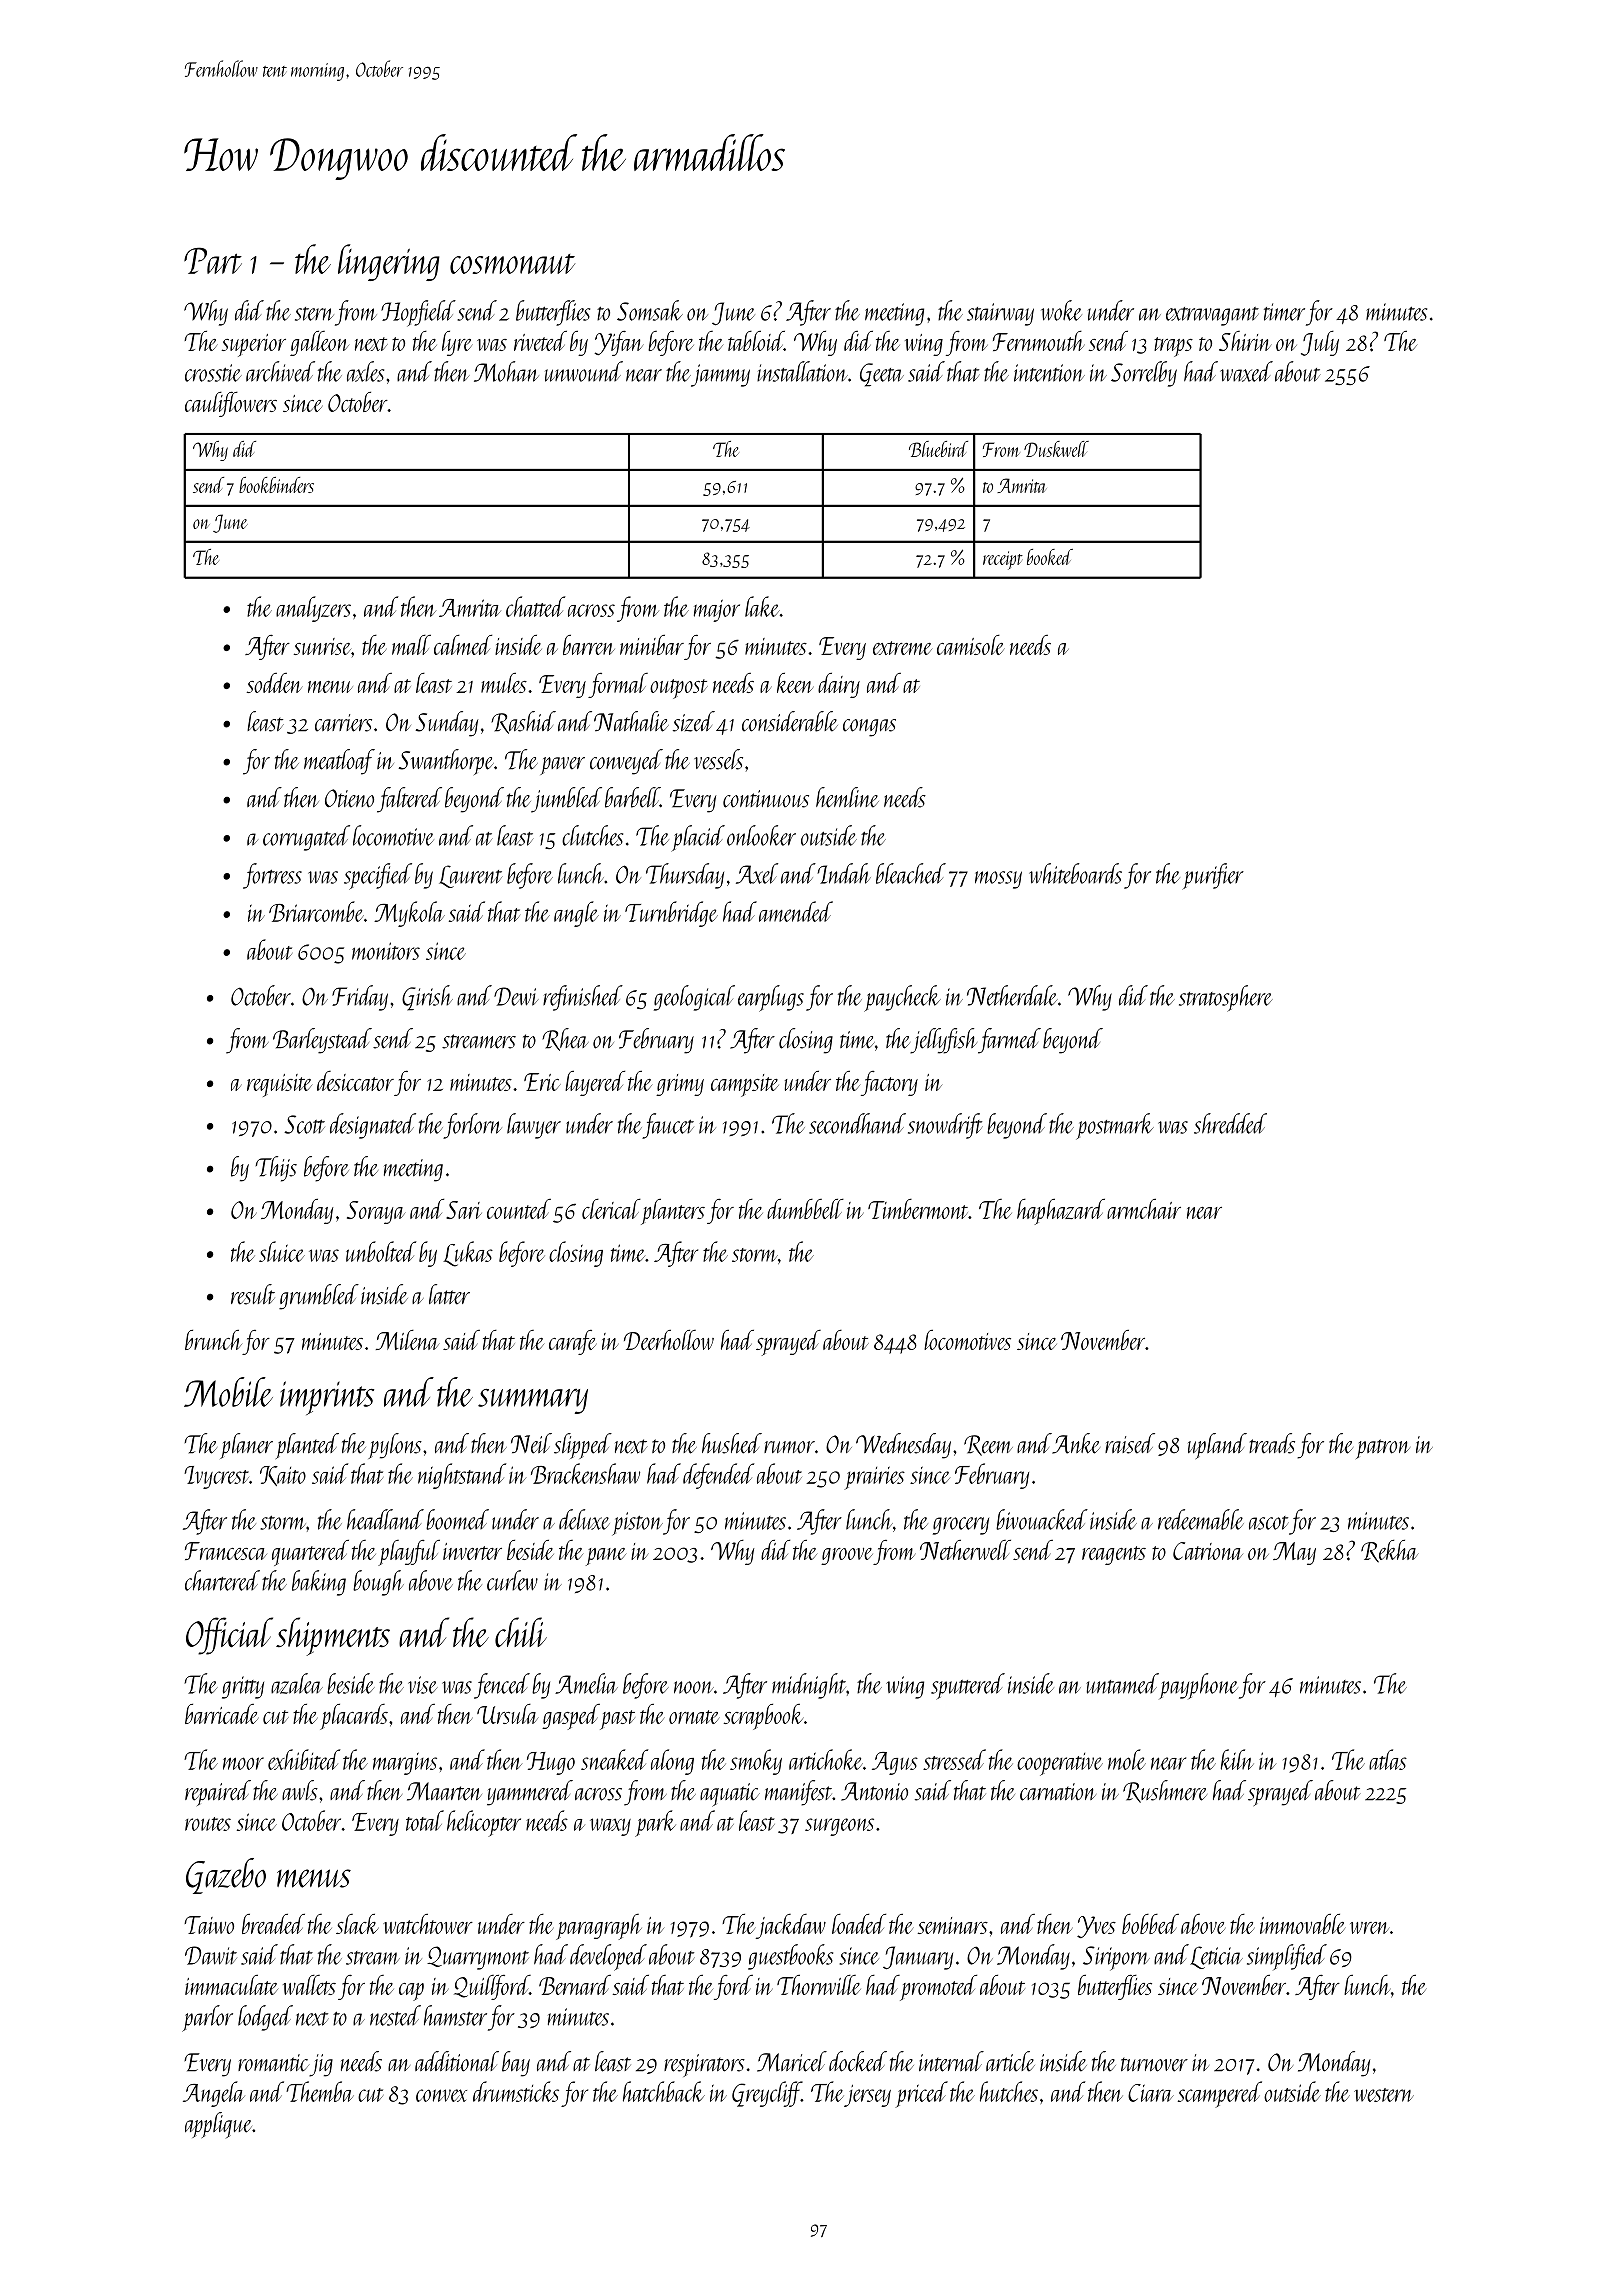 The image size is (1620, 2292). I want to click on extravagant, so click(1212, 316).
